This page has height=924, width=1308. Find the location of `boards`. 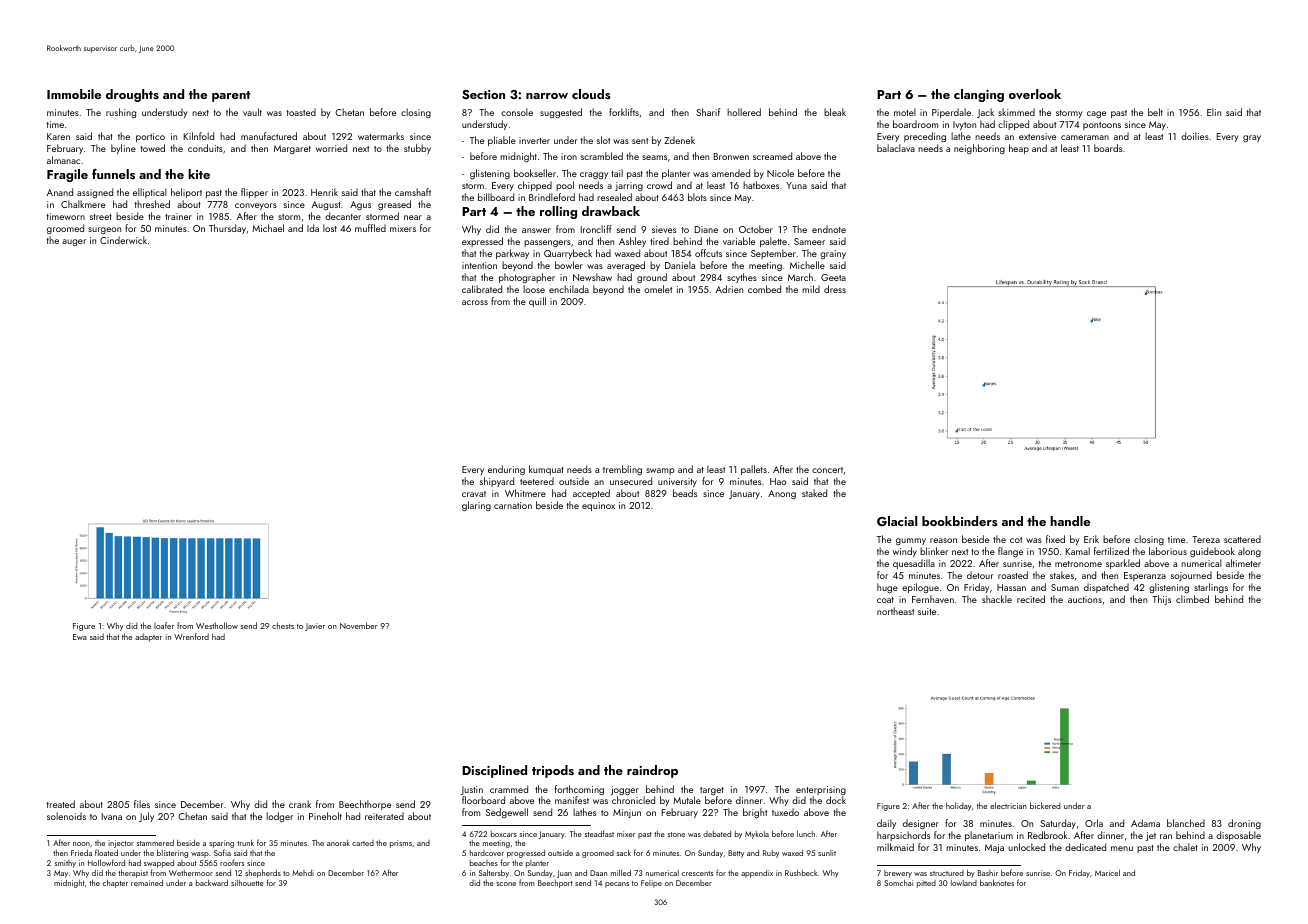

boards is located at coordinates (1108, 148).
